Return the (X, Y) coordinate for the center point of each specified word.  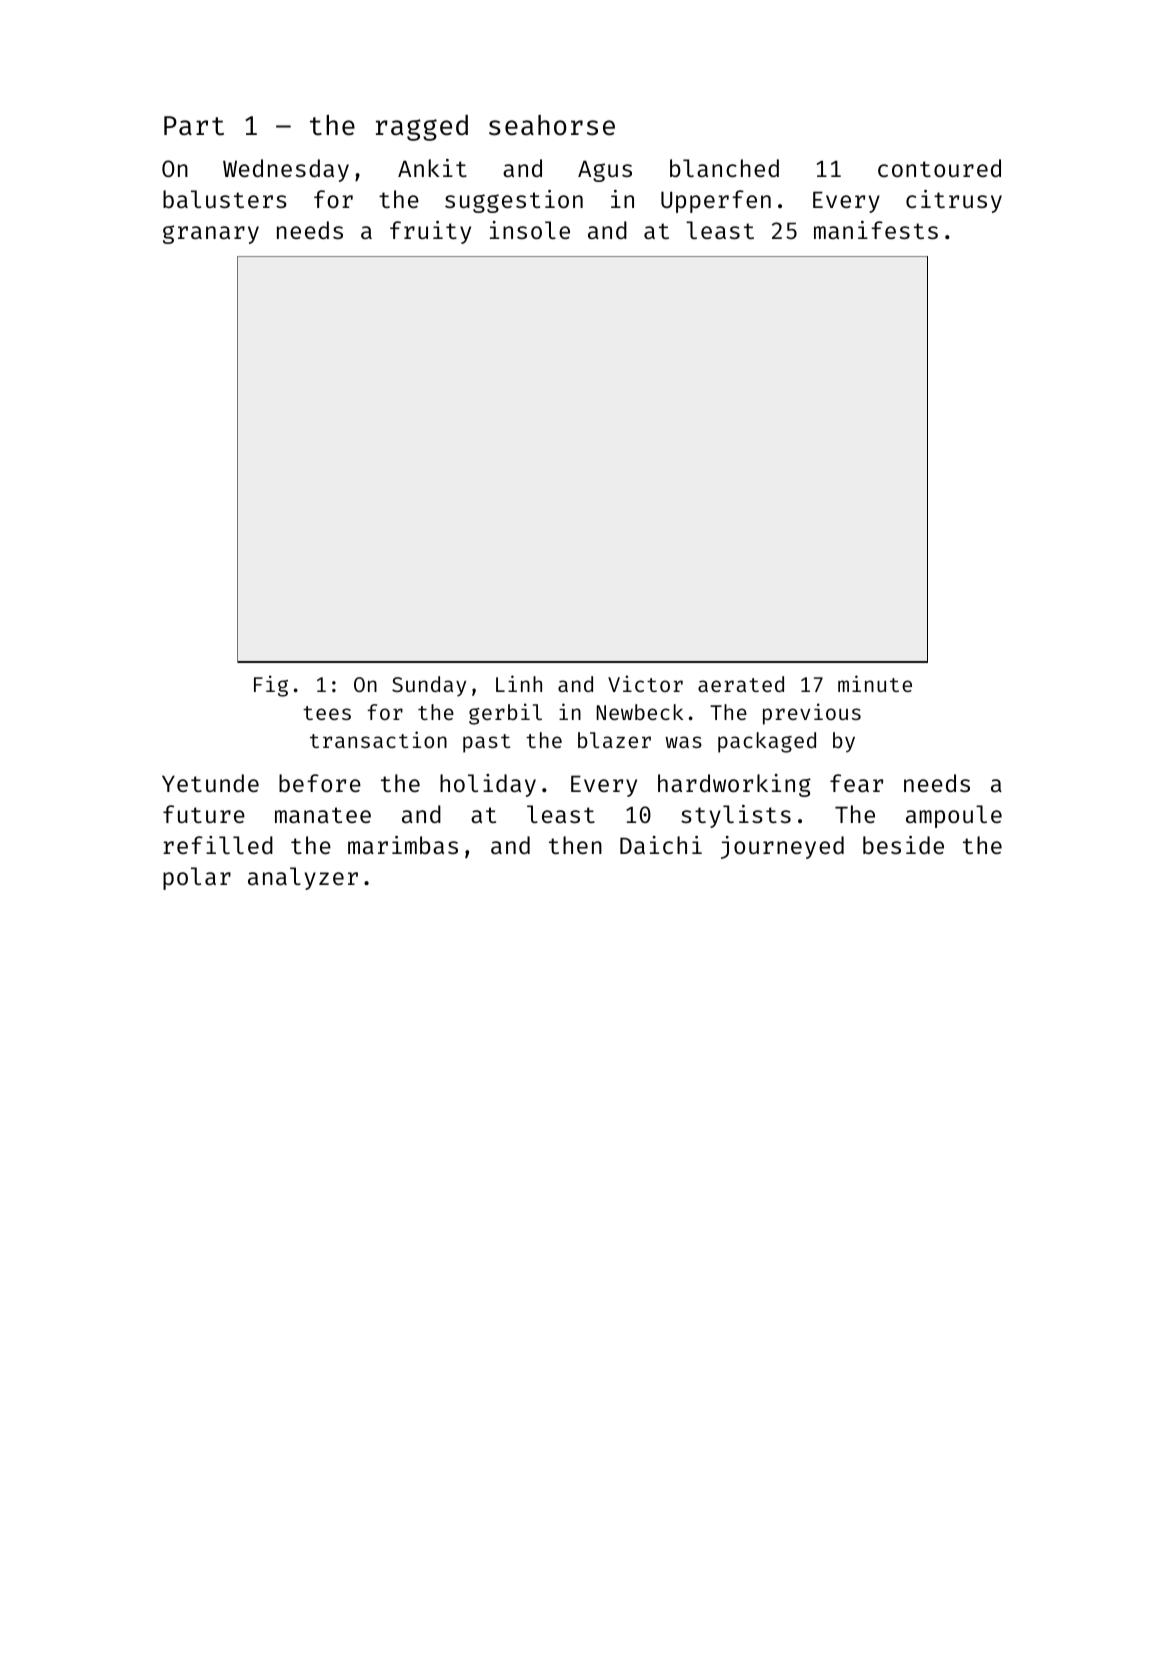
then (575, 845)
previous (812, 714)
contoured (939, 168)
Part (194, 126)
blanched (724, 168)
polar (197, 878)
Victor (645, 683)
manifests (876, 230)
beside (903, 845)
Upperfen (716, 201)
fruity (430, 232)
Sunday (429, 686)
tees (327, 713)
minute (875, 683)
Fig (271, 686)
